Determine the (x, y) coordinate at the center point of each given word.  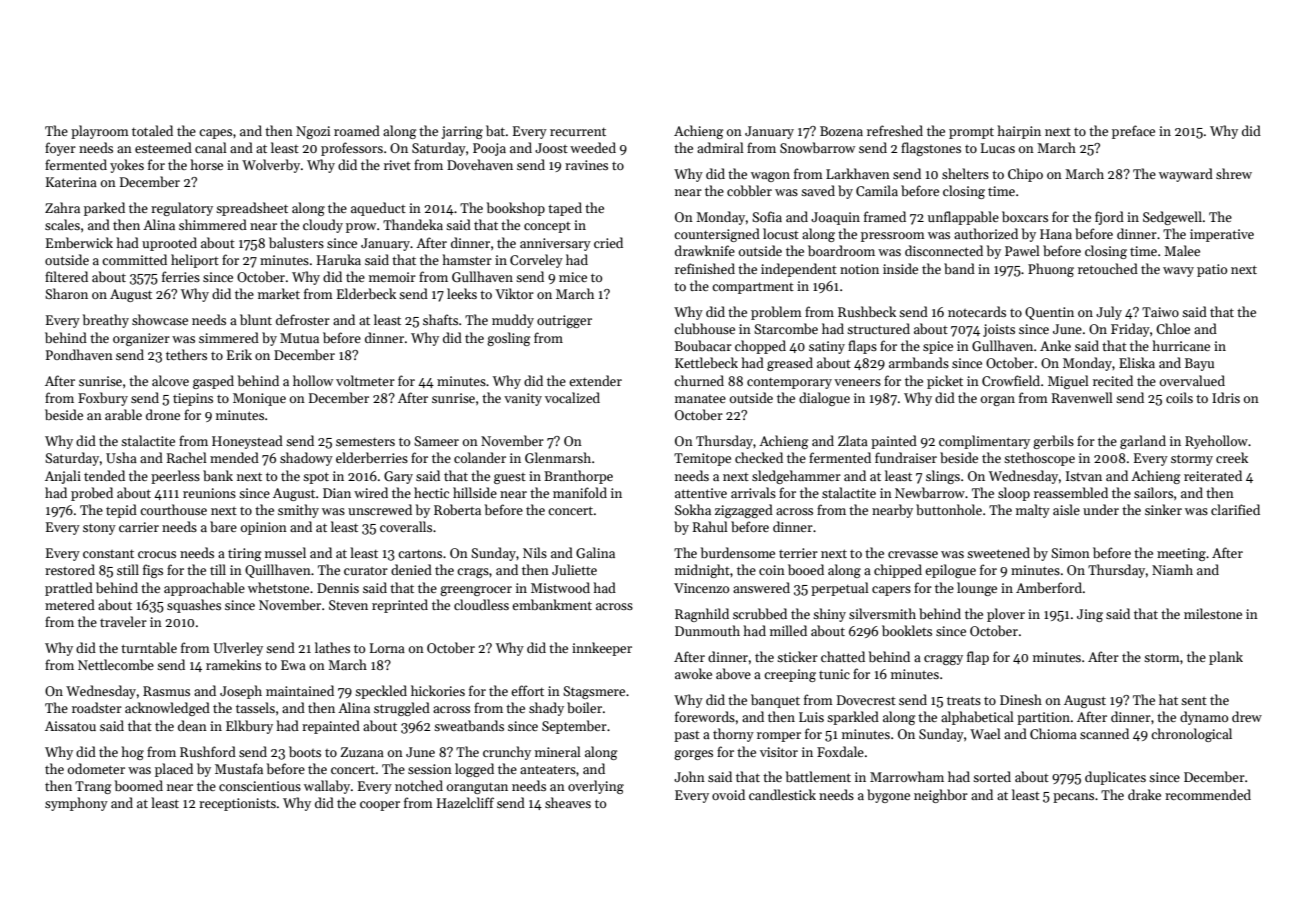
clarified (1235, 509)
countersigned (717, 235)
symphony (76, 804)
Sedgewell (1172, 218)
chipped (898, 571)
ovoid (728, 794)
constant (108, 554)
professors (352, 149)
